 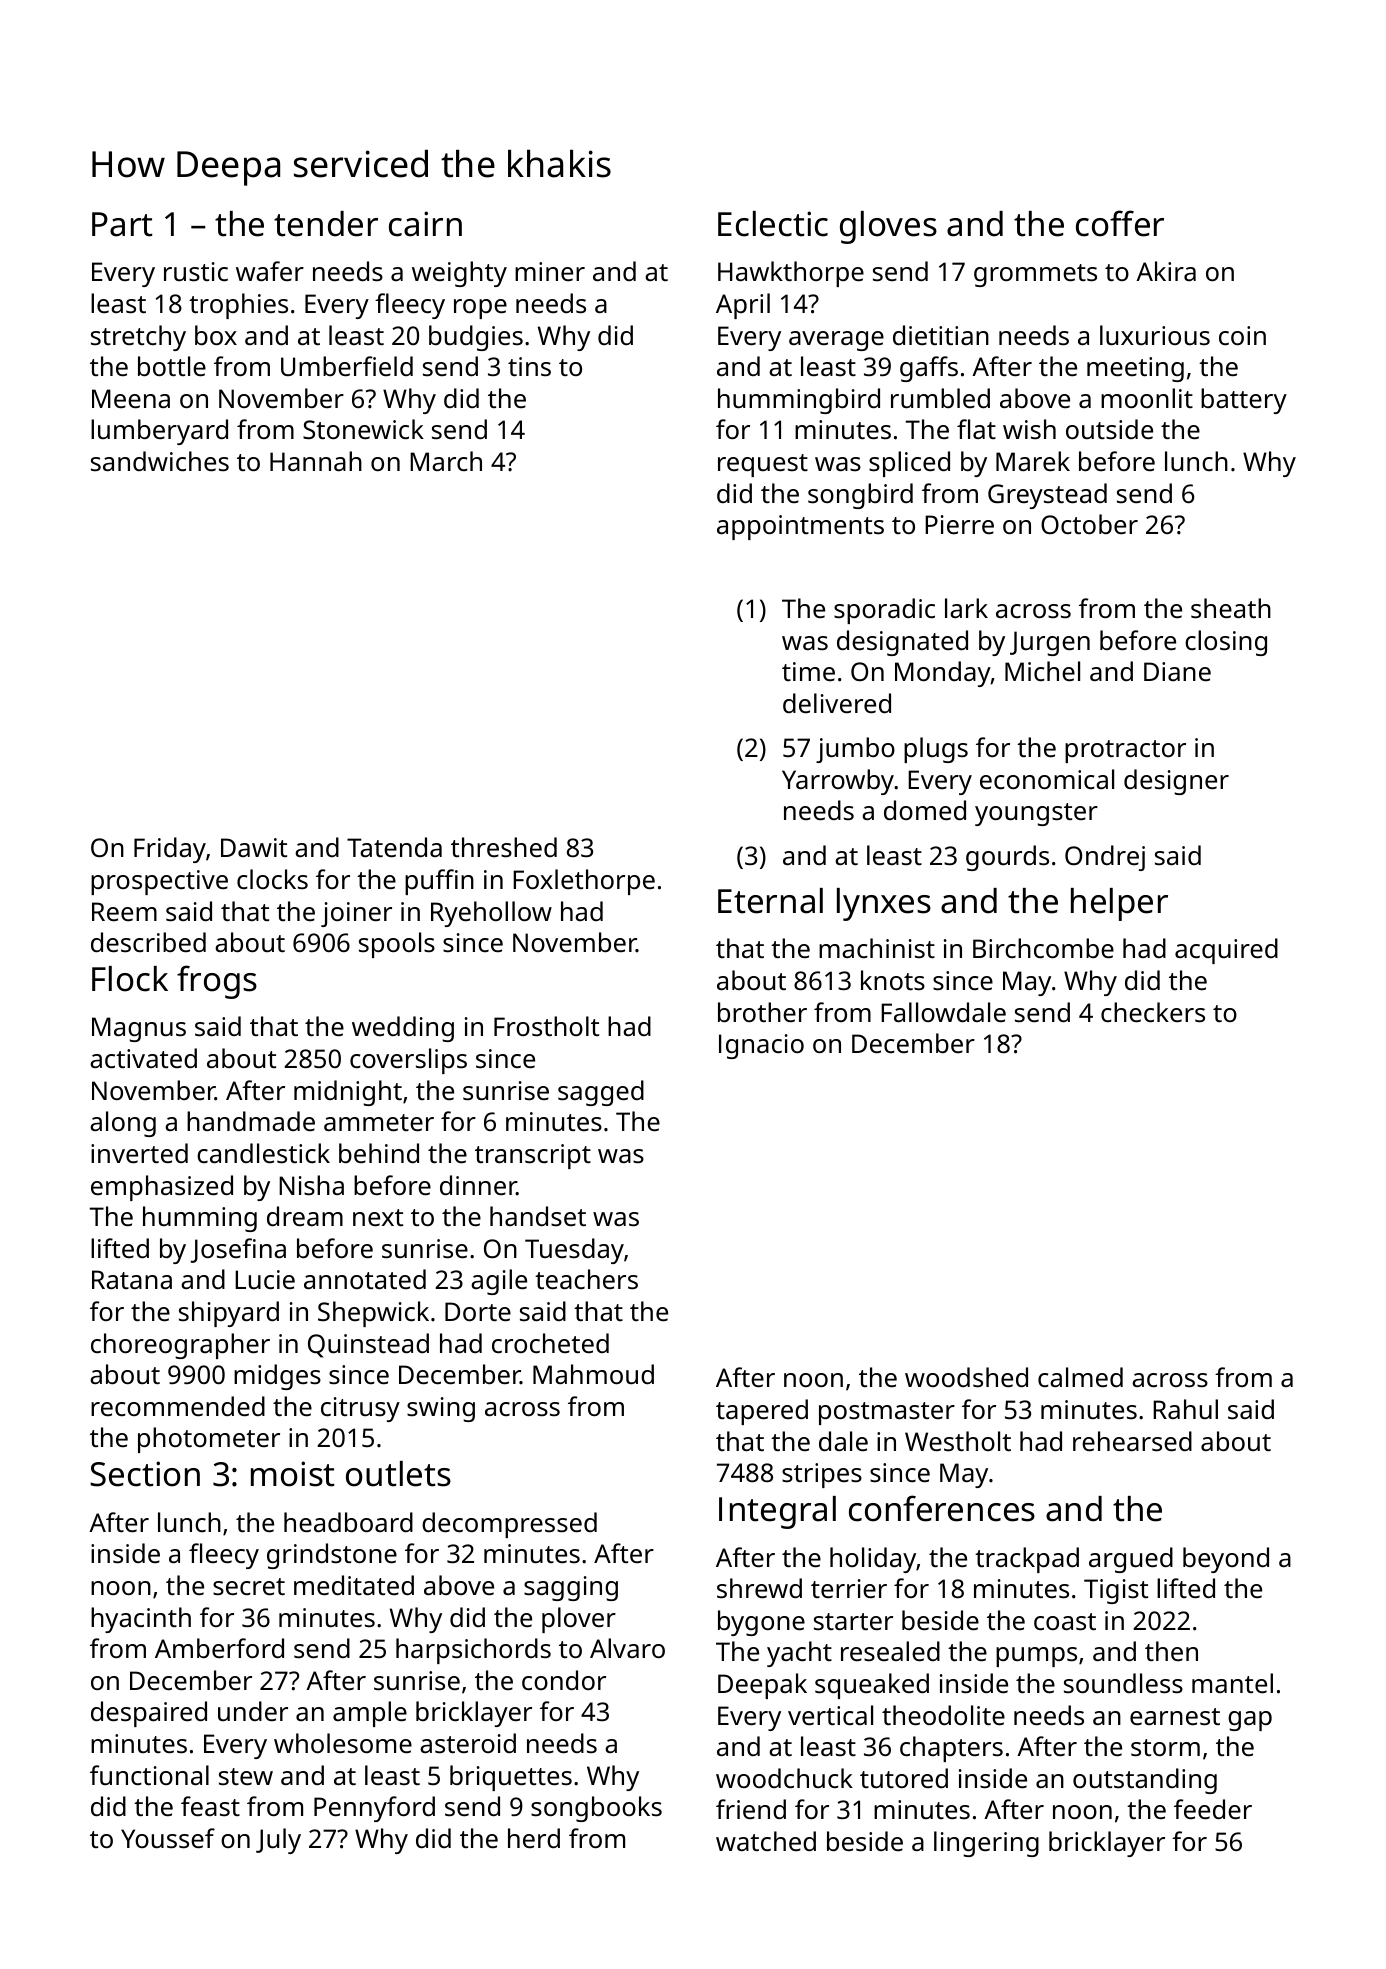 I want to click on moist, so click(x=292, y=1474).
